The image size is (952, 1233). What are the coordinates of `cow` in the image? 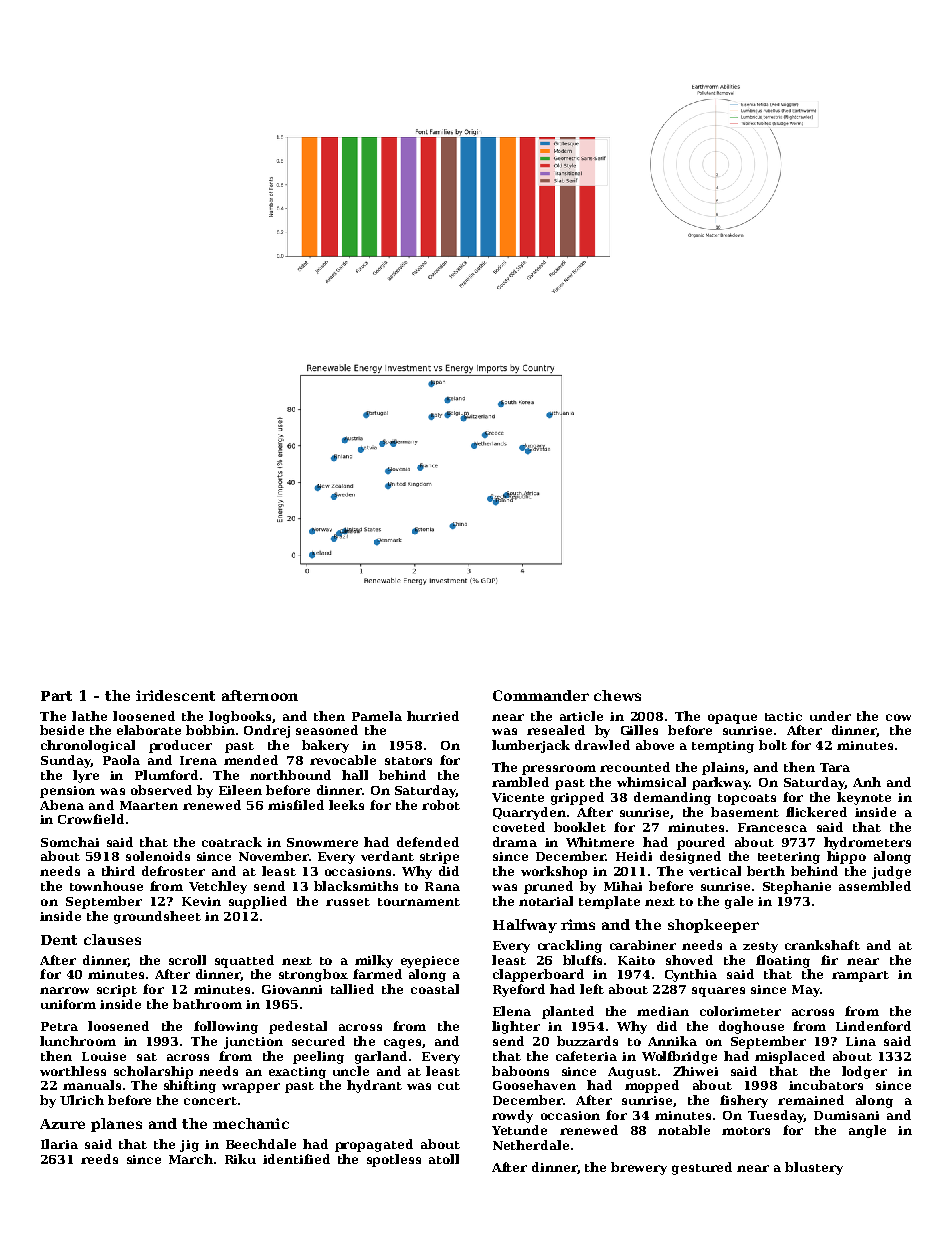 It's located at (898, 717).
